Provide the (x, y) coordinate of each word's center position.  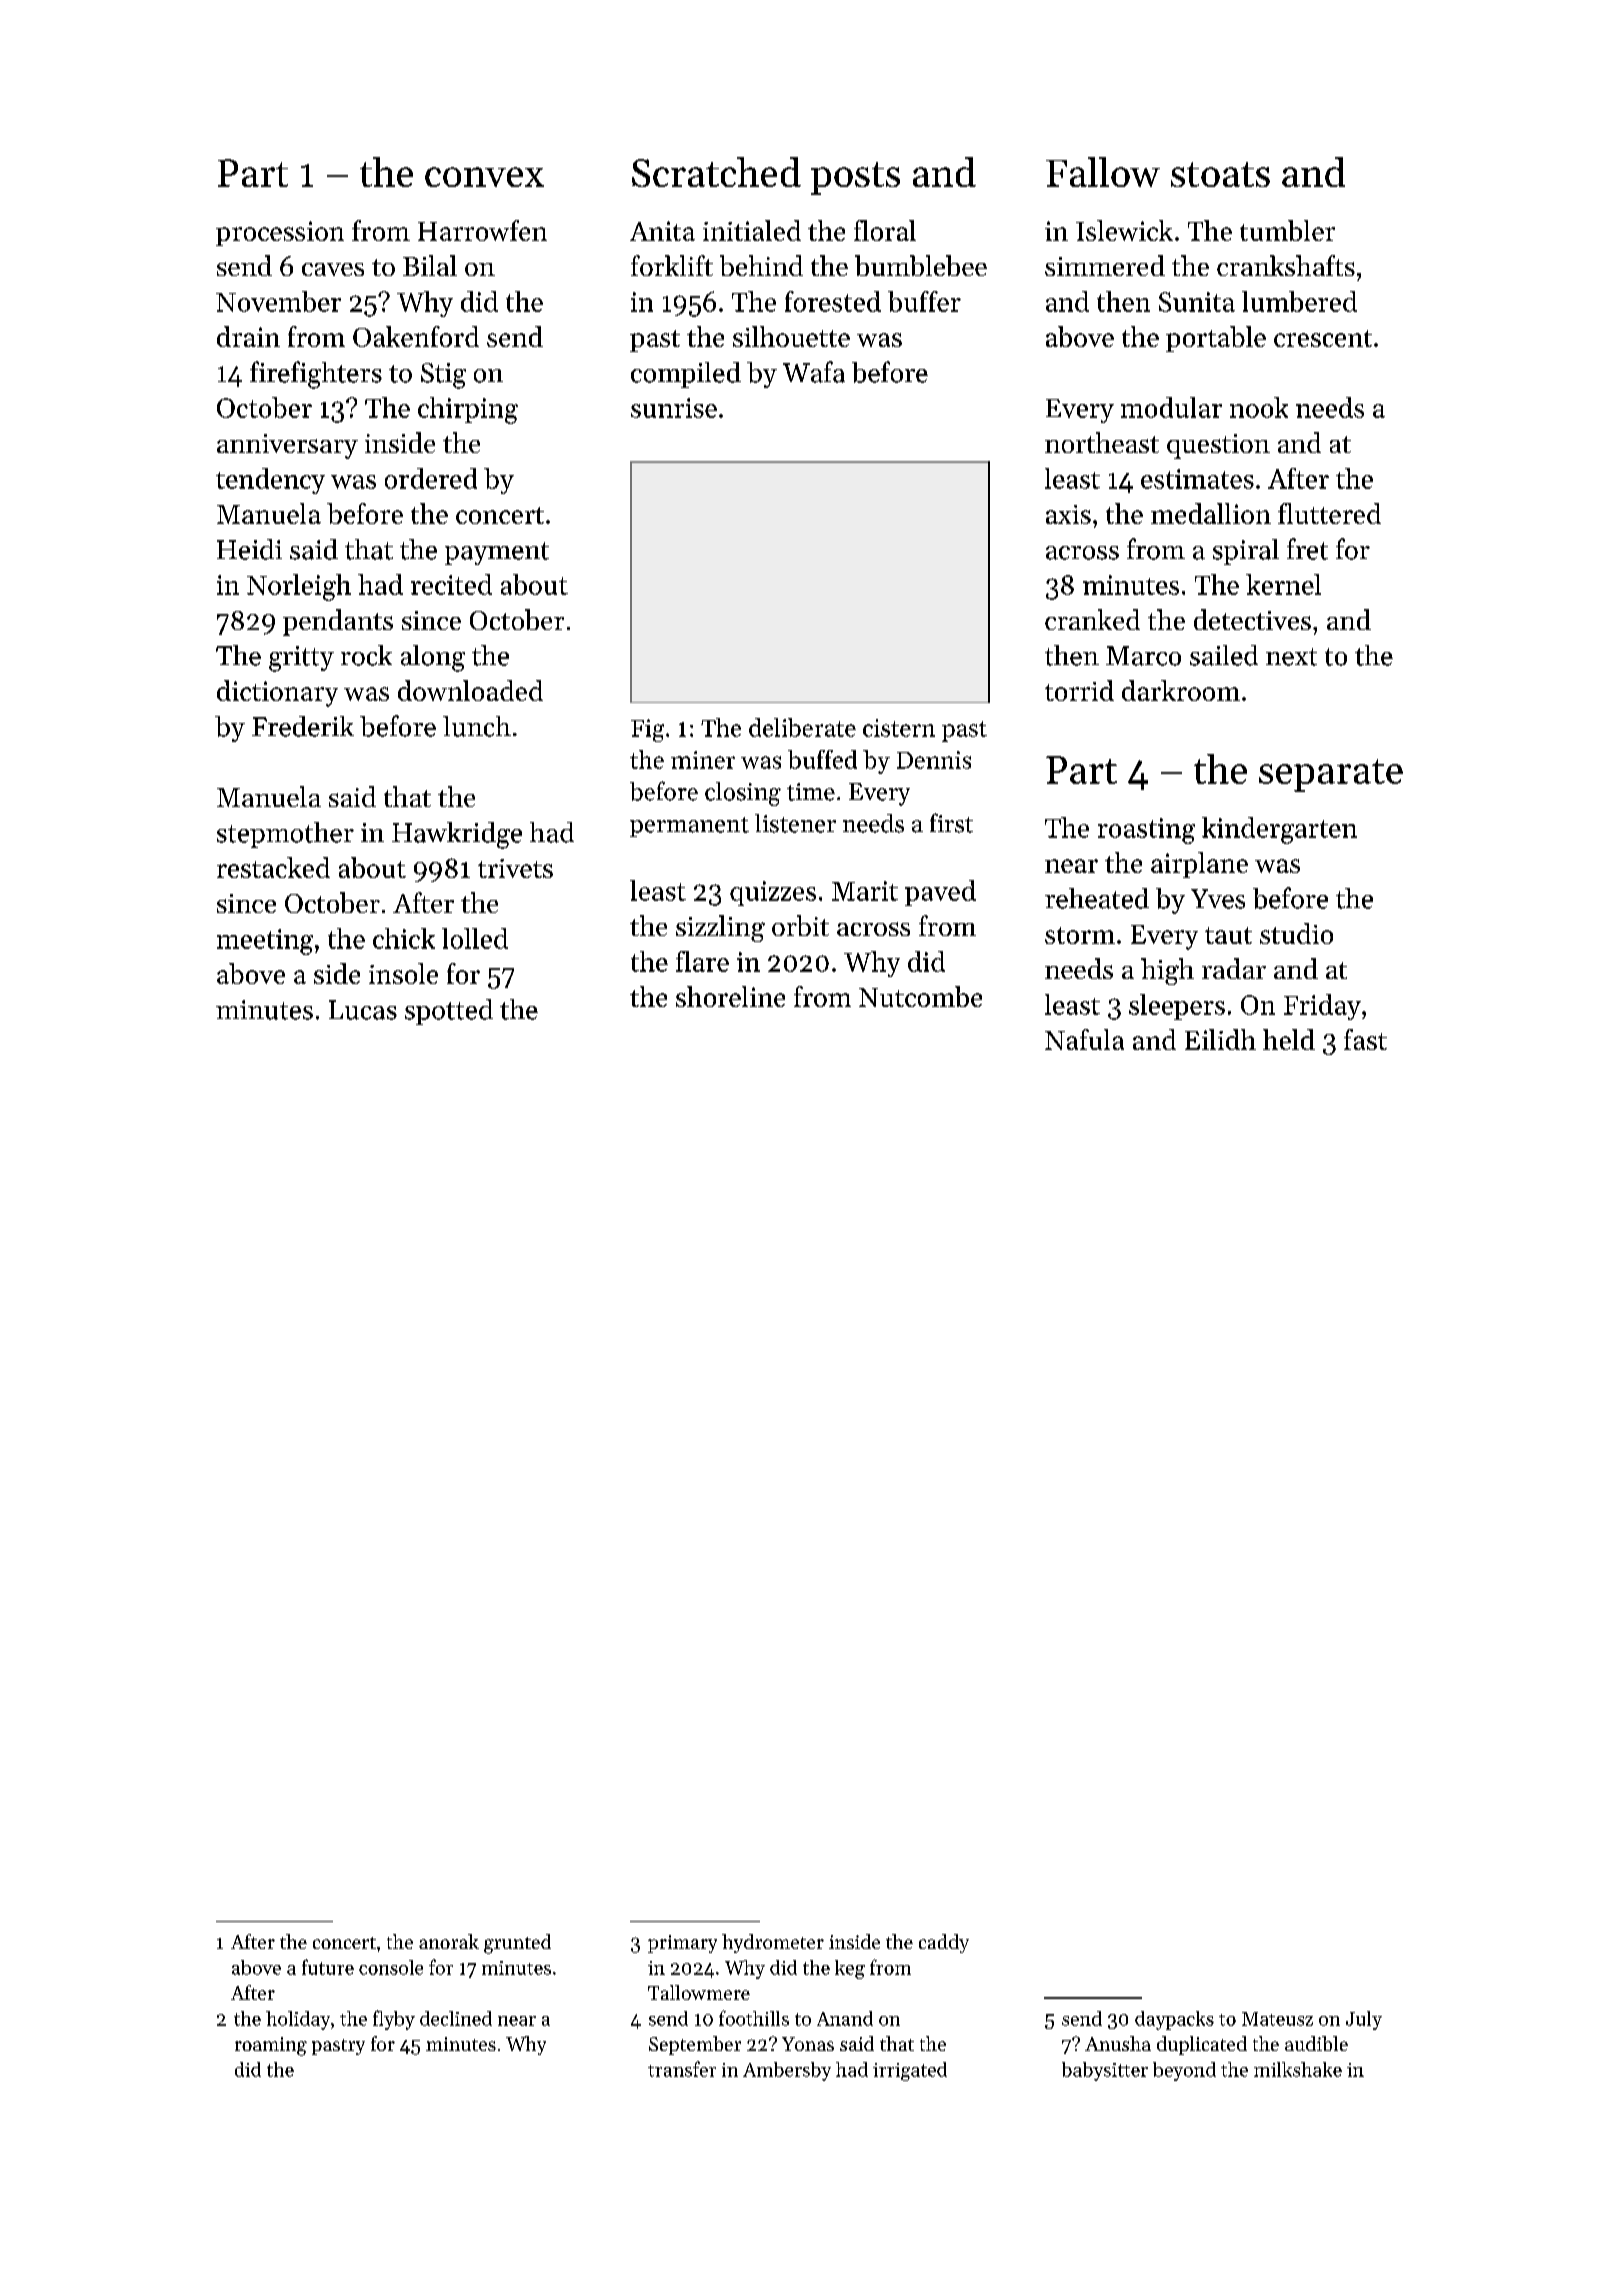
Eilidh (1220, 1039)
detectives (1252, 619)
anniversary (287, 446)
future (328, 1967)
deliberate (802, 727)
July (1364, 2020)
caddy (944, 1943)
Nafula (1084, 1039)
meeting (265, 942)
